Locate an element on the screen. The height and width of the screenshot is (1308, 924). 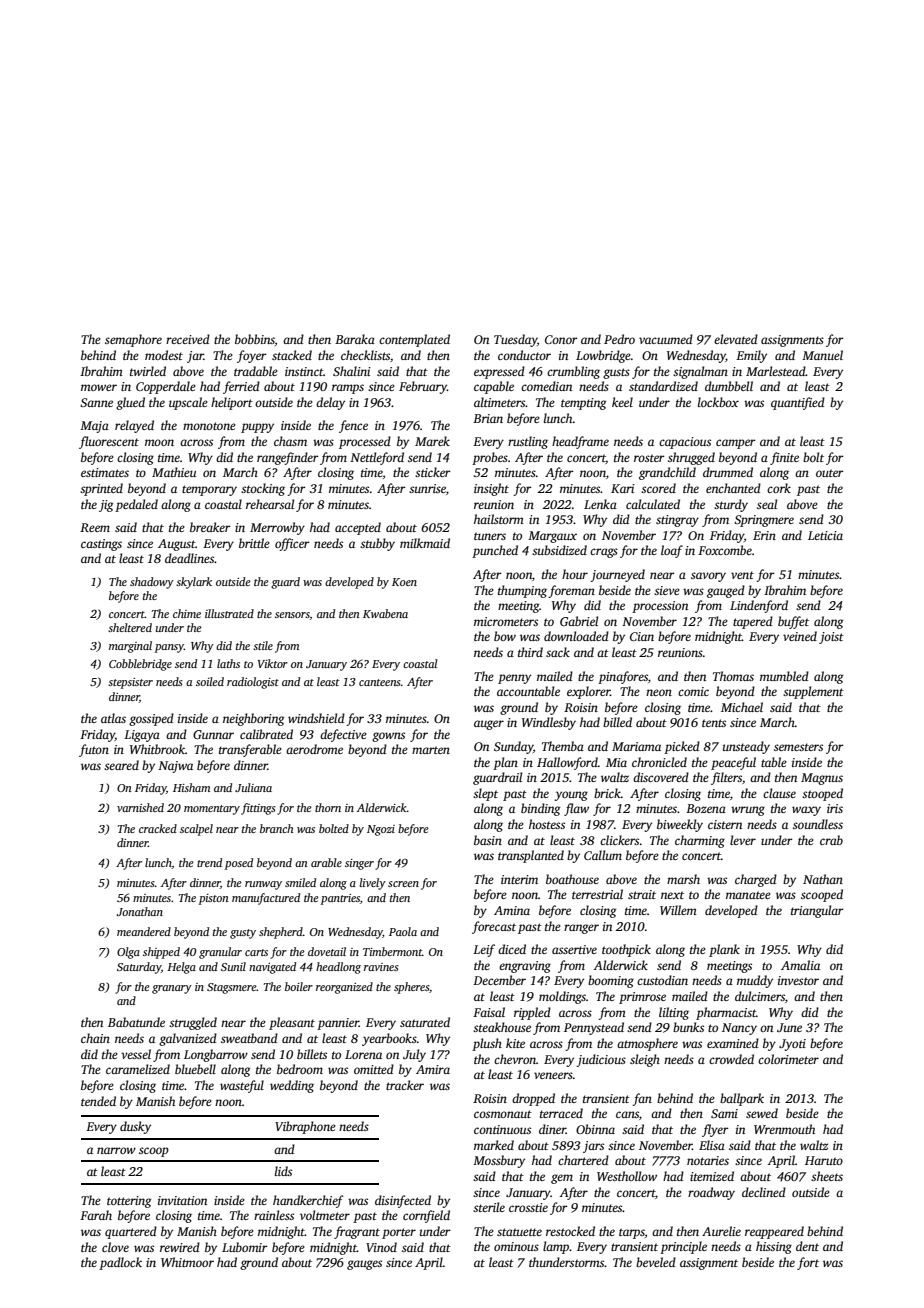
castings is located at coordinates (101, 545).
